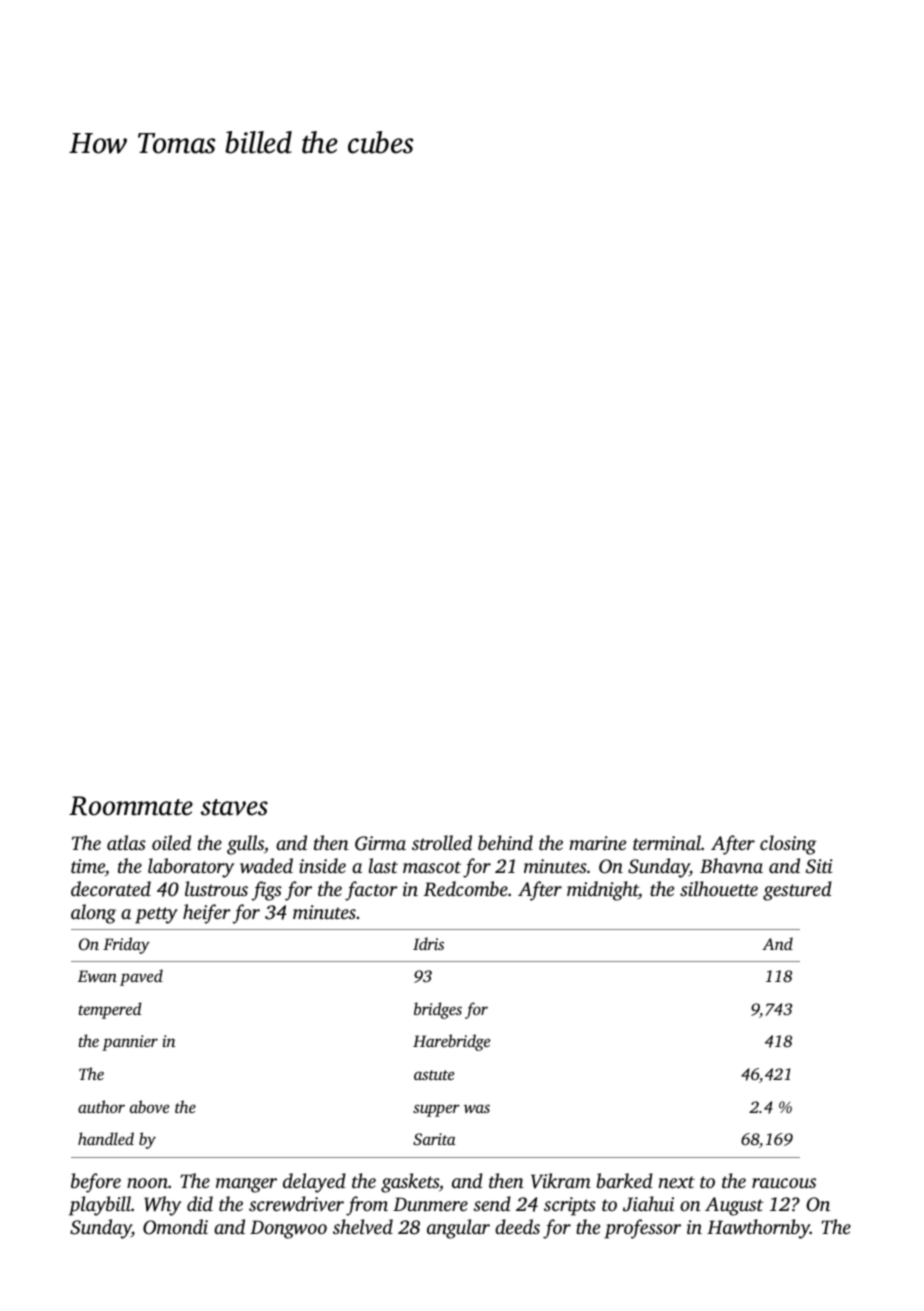 The width and height of the image is (924, 1311). Describe the element at coordinates (505, 842) in the image. I see `behind` at that location.
